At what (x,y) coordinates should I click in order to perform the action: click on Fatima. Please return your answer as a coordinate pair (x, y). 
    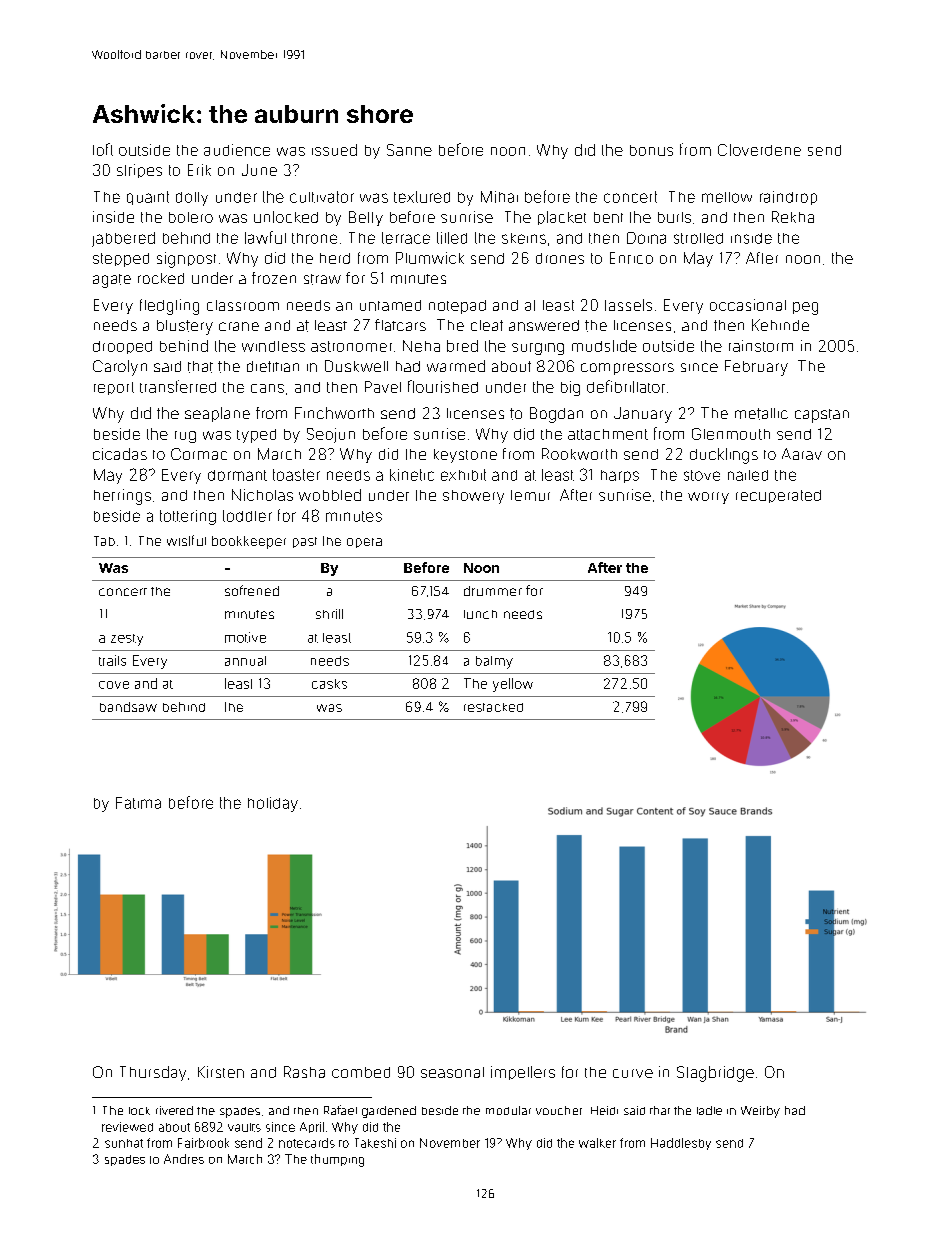
    Looking at the image, I should click on (138, 803).
